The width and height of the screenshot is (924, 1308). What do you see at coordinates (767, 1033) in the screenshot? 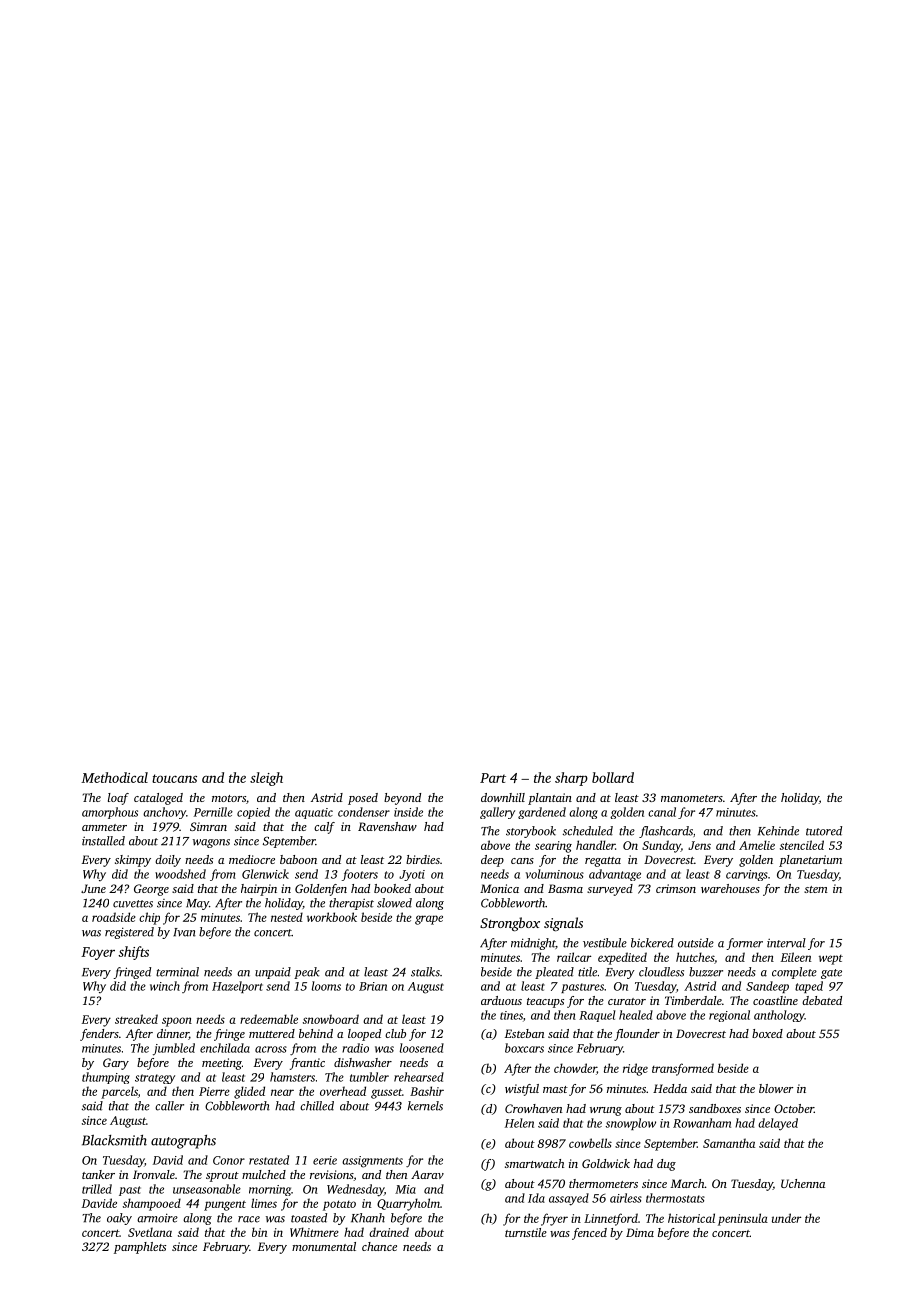
I see `boxed` at bounding box center [767, 1033].
